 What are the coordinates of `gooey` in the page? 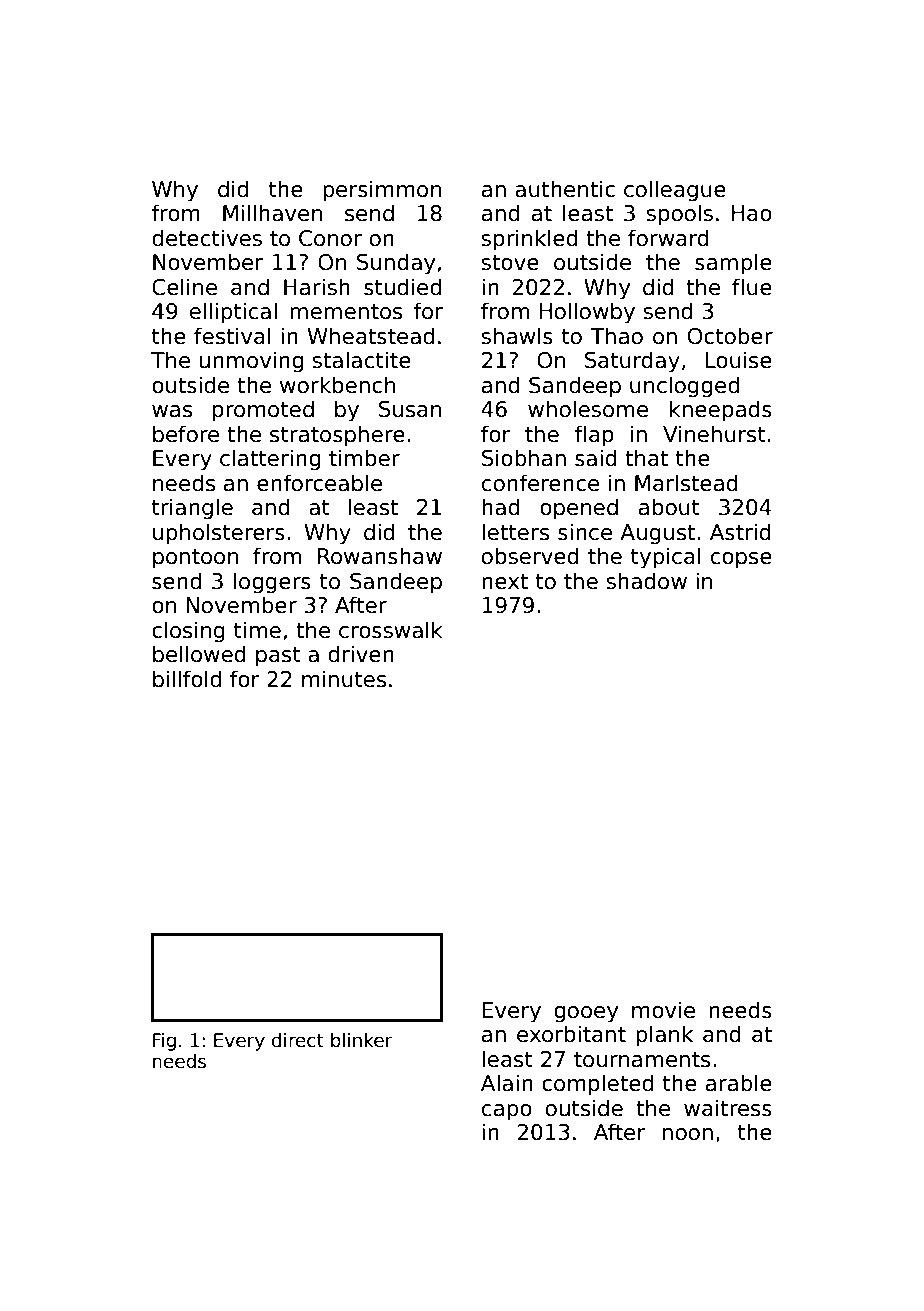 It's located at (586, 1014).
